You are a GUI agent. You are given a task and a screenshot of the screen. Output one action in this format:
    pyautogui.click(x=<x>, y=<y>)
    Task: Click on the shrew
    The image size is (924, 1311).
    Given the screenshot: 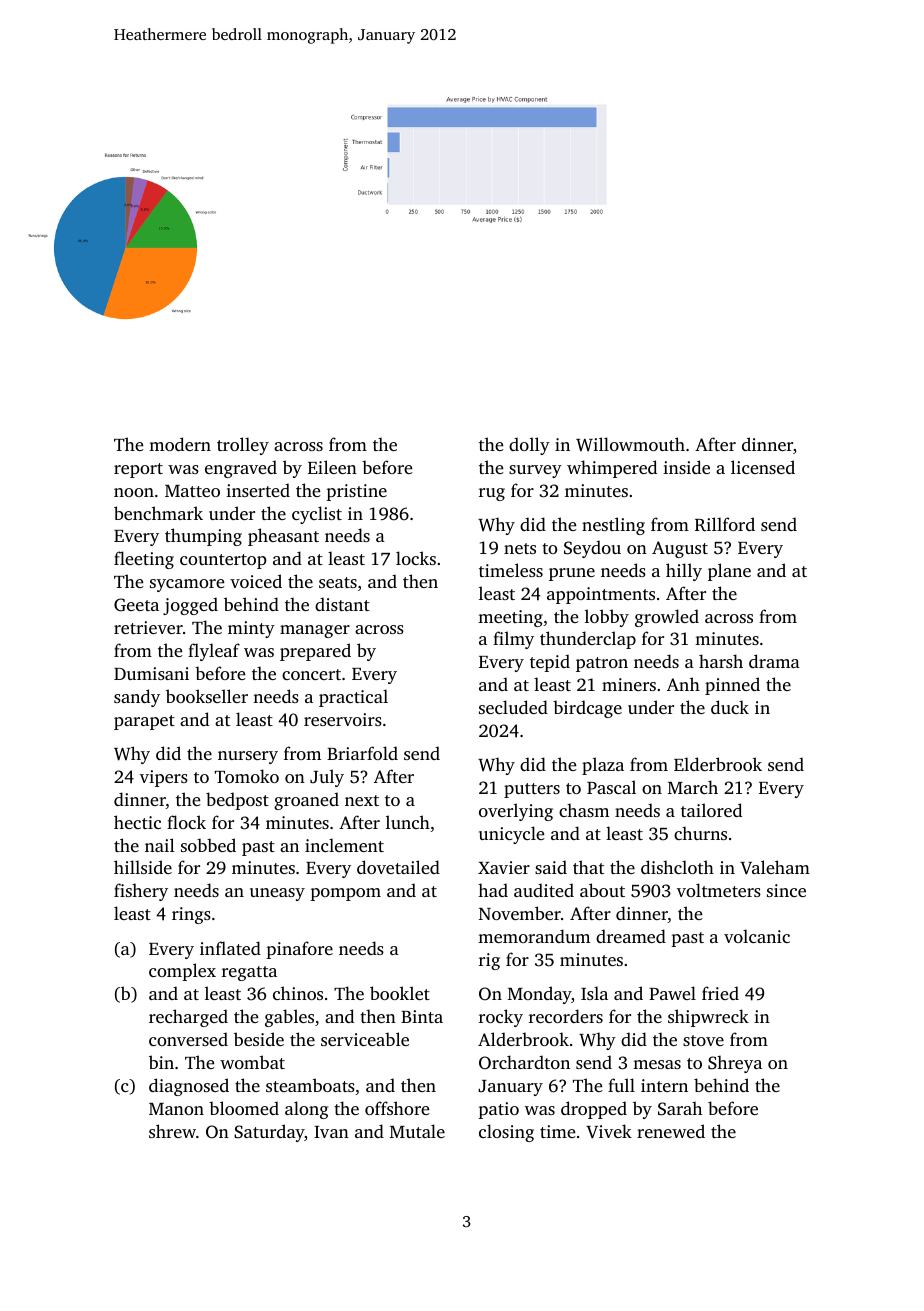 What is the action you would take?
    pyautogui.click(x=172, y=1131)
